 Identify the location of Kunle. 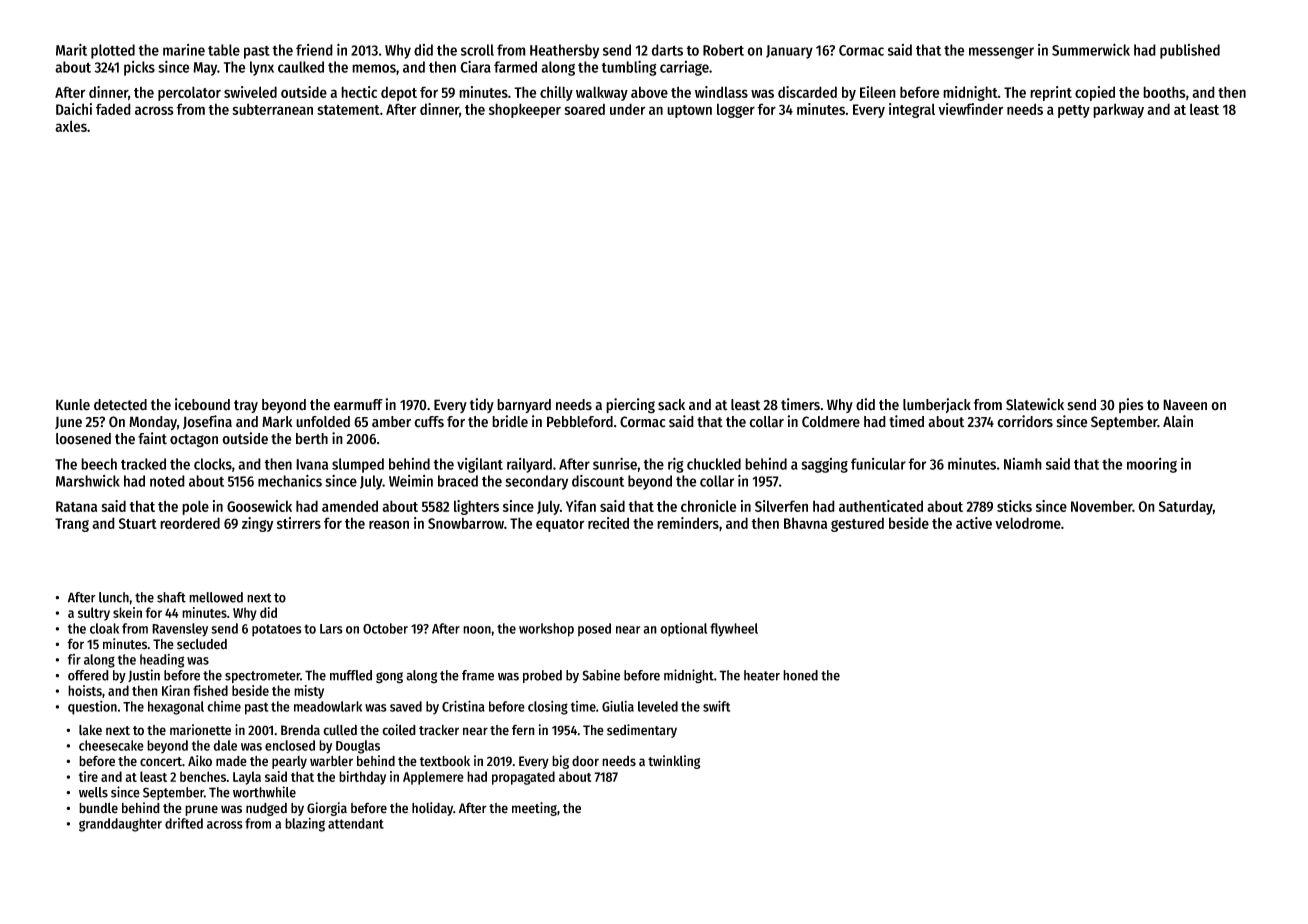
(73, 405).
